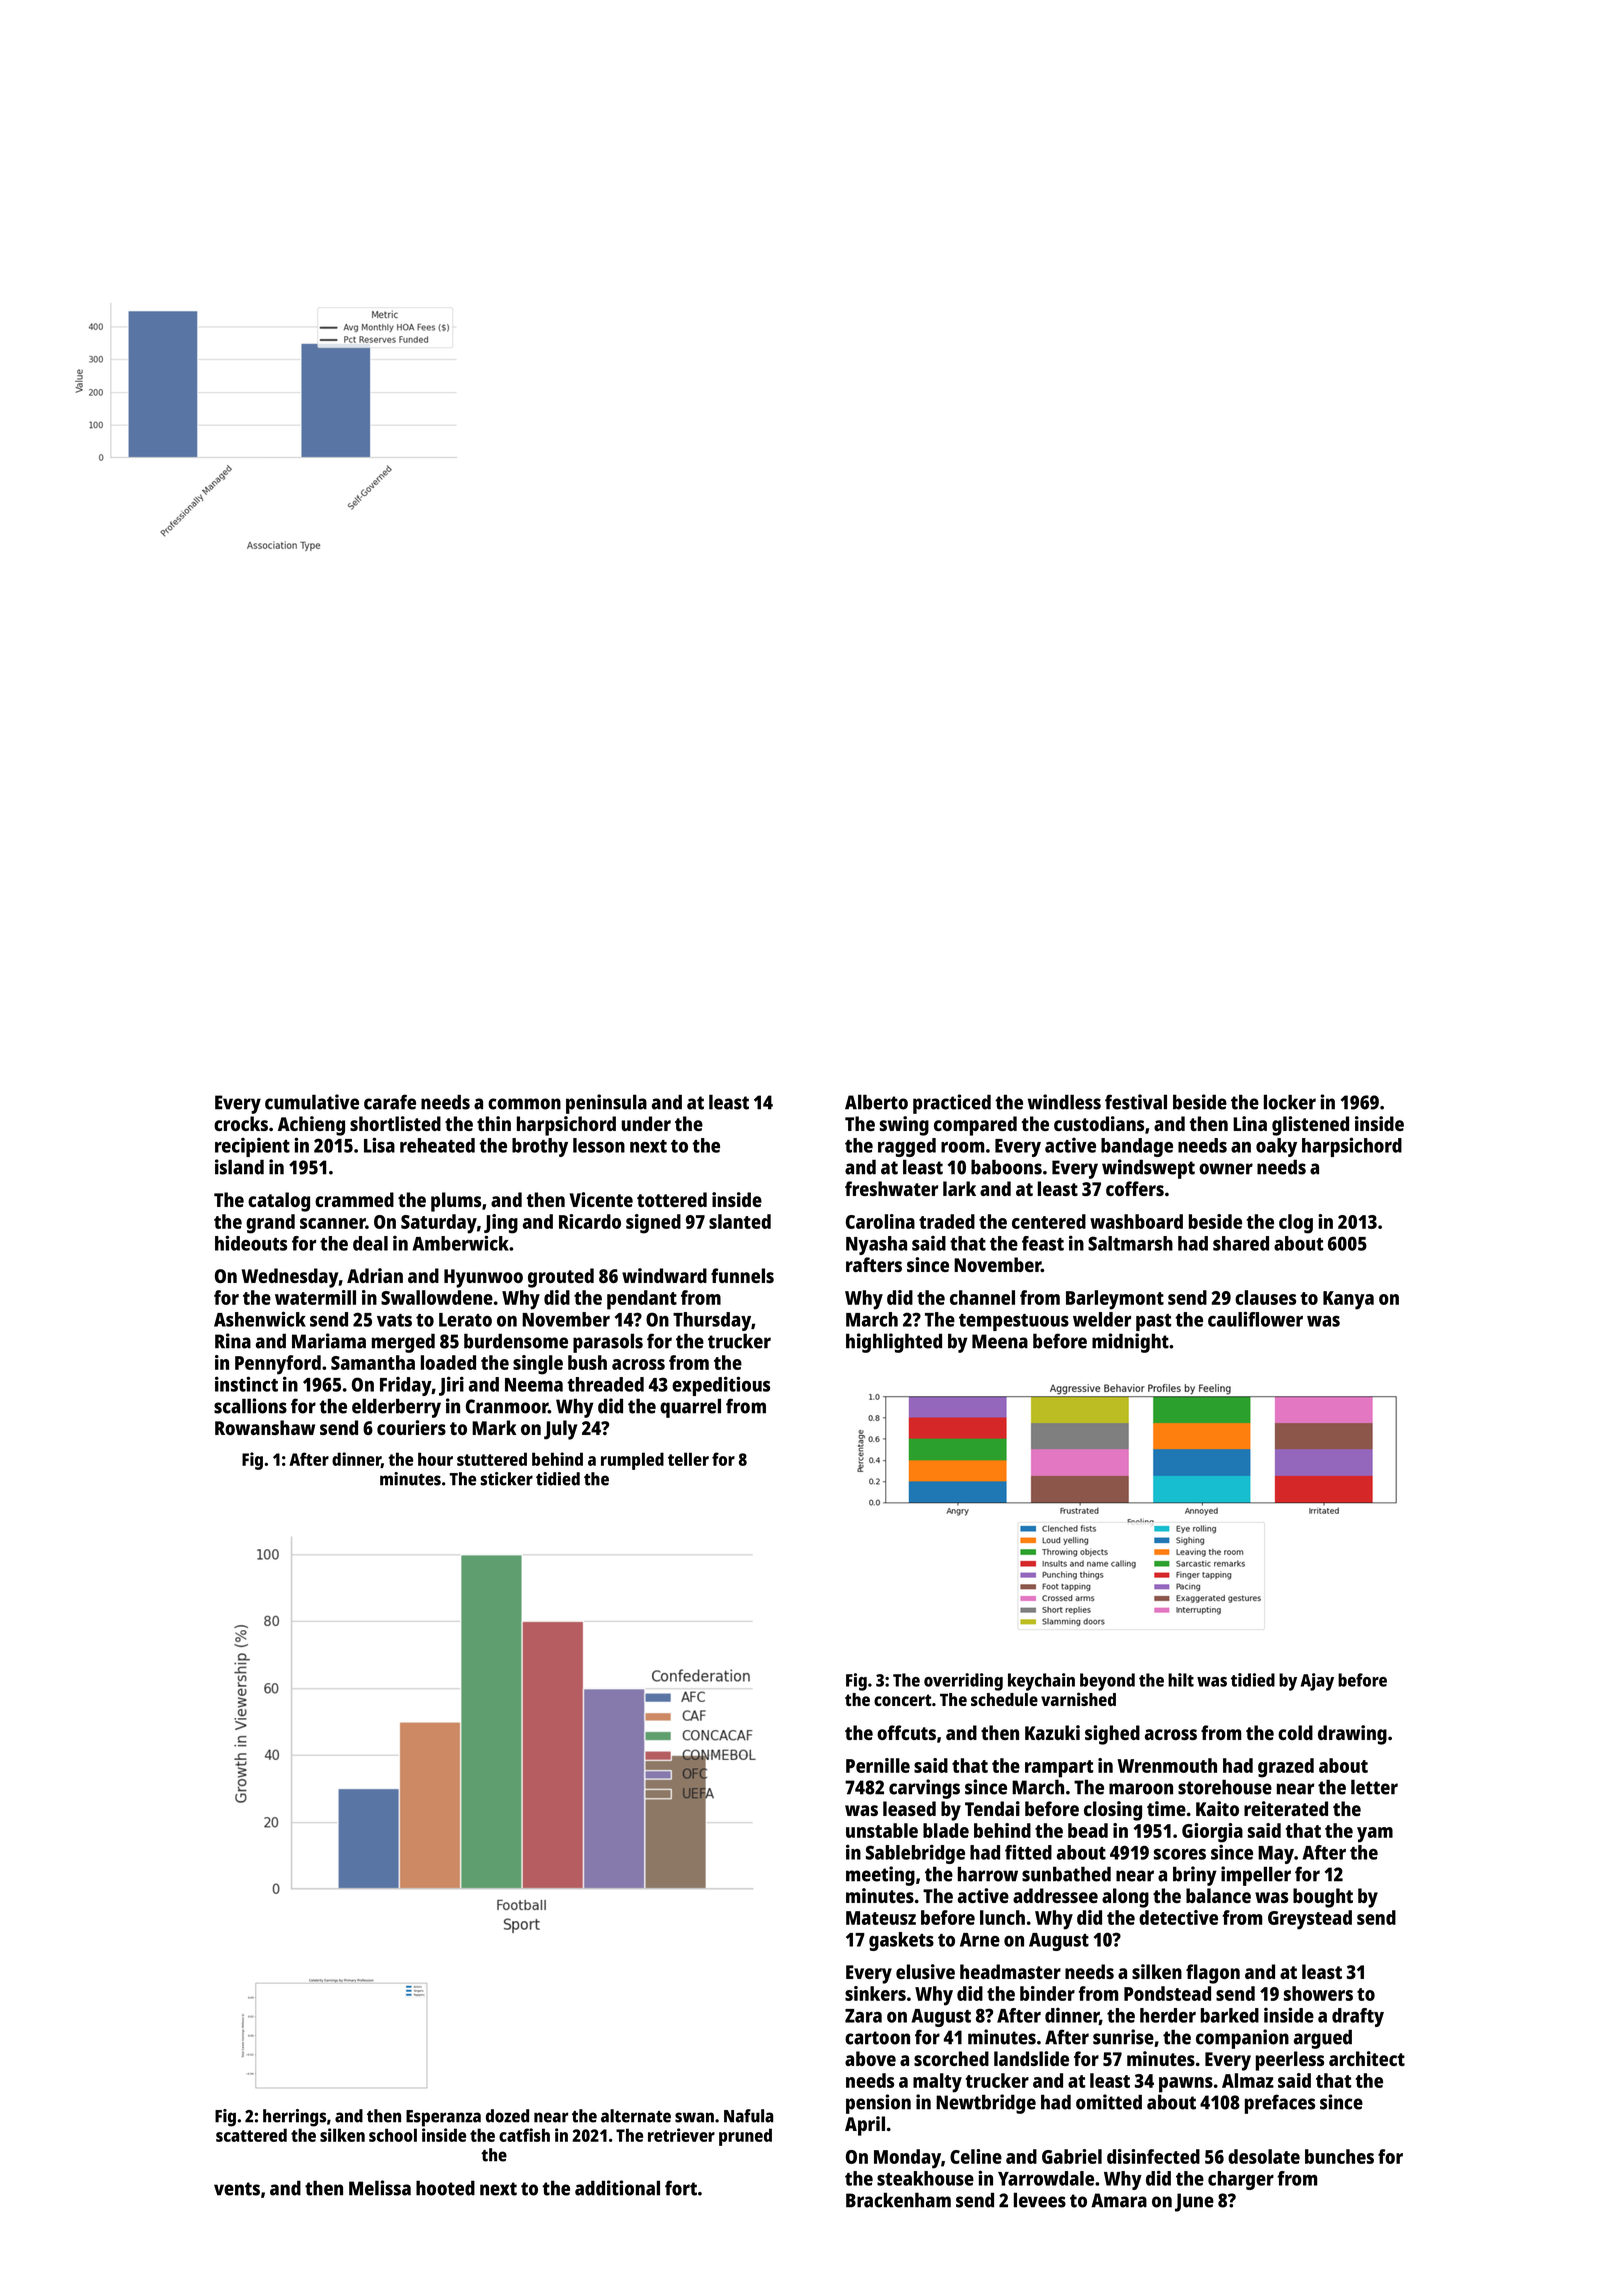  Describe the element at coordinates (688, 1459) in the screenshot. I see `teller` at that location.
